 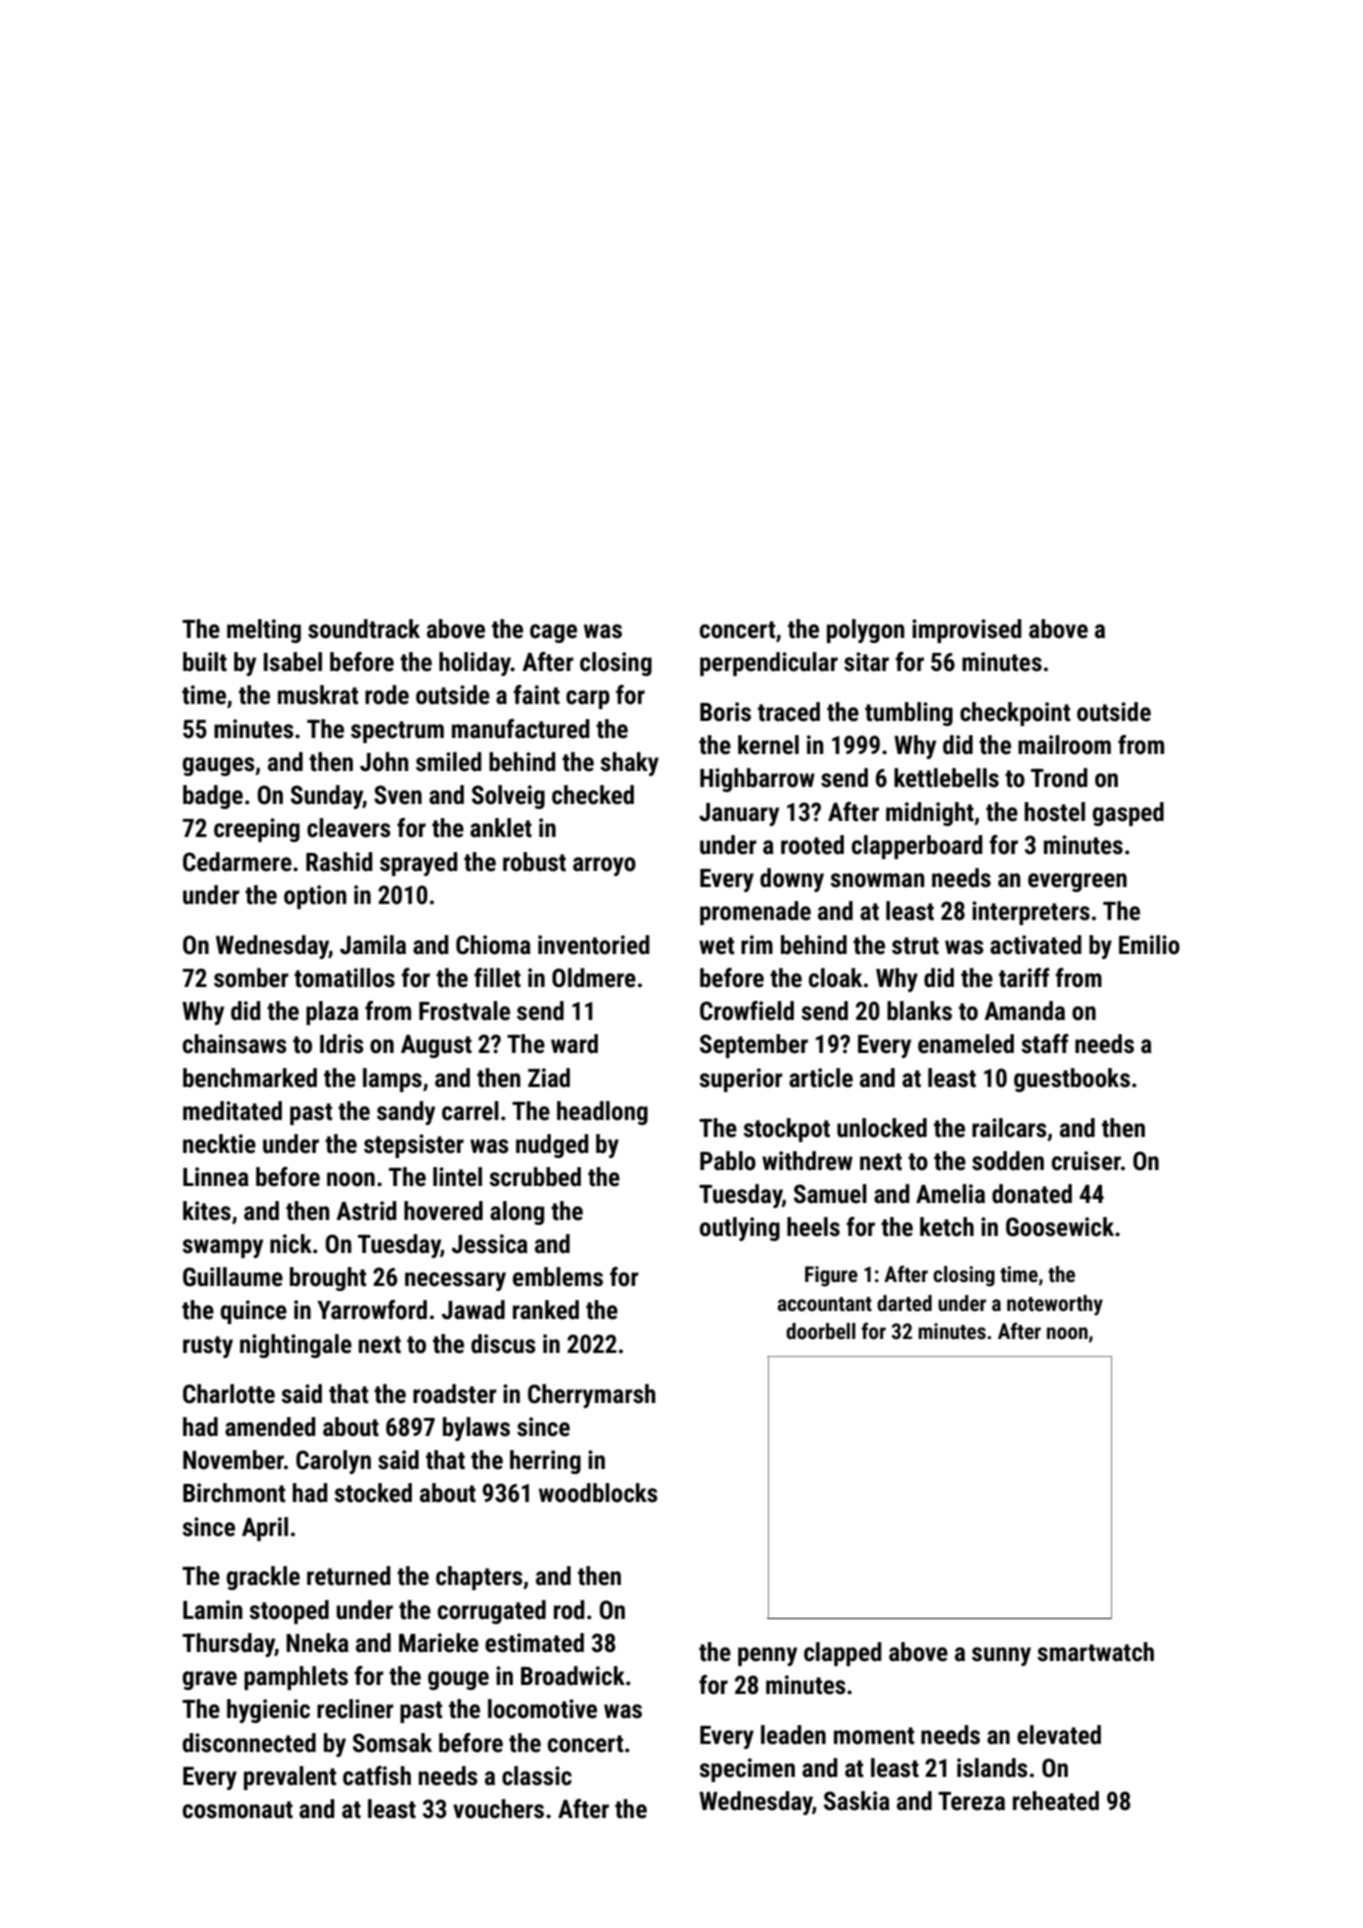 What do you see at coordinates (821, 1331) in the page?
I see `doorbell` at bounding box center [821, 1331].
